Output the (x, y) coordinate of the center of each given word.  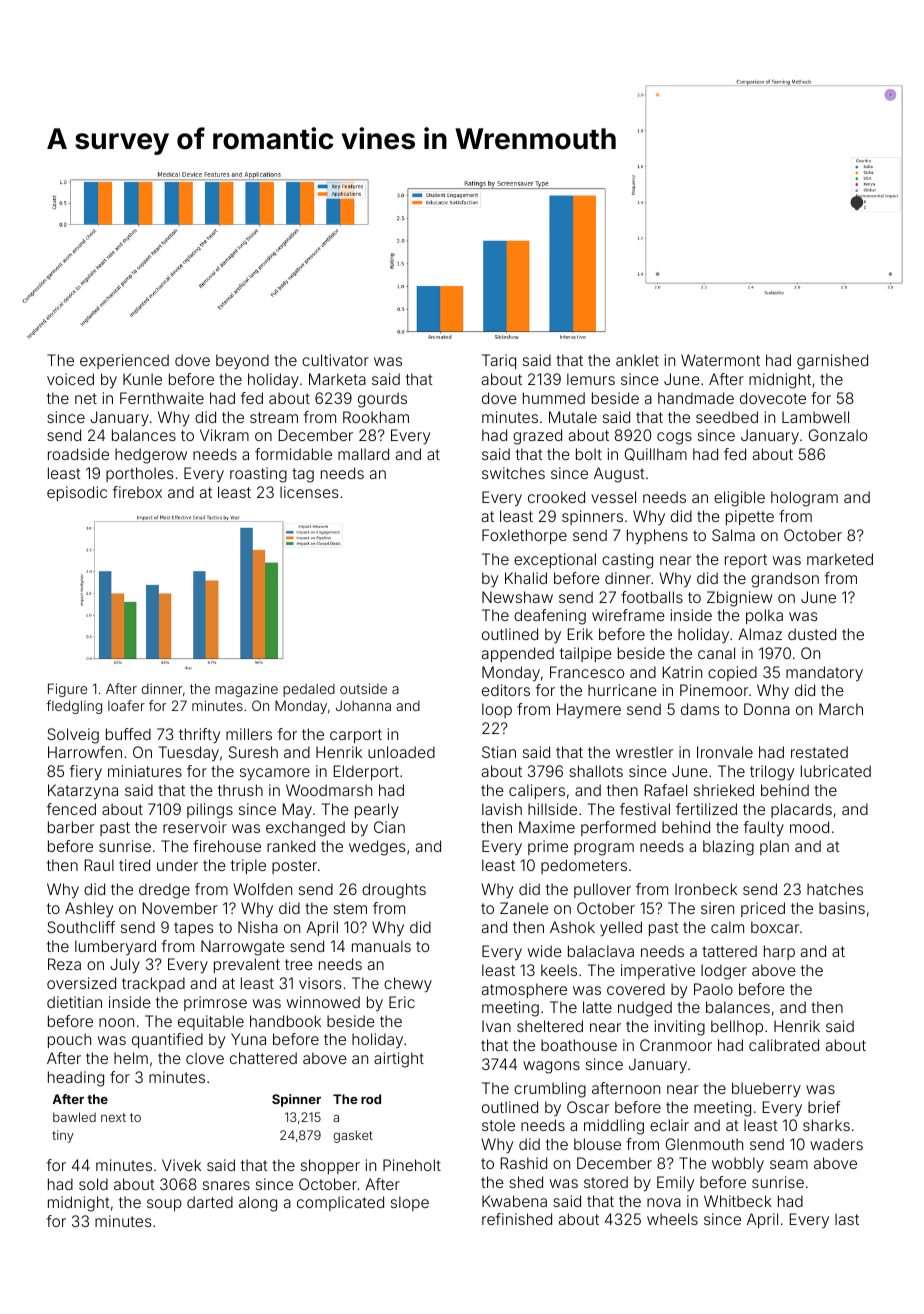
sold (93, 1184)
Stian (499, 752)
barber (71, 827)
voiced (70, 379)
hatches (835, 889)
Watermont (720, 360)
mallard (363, 454)
